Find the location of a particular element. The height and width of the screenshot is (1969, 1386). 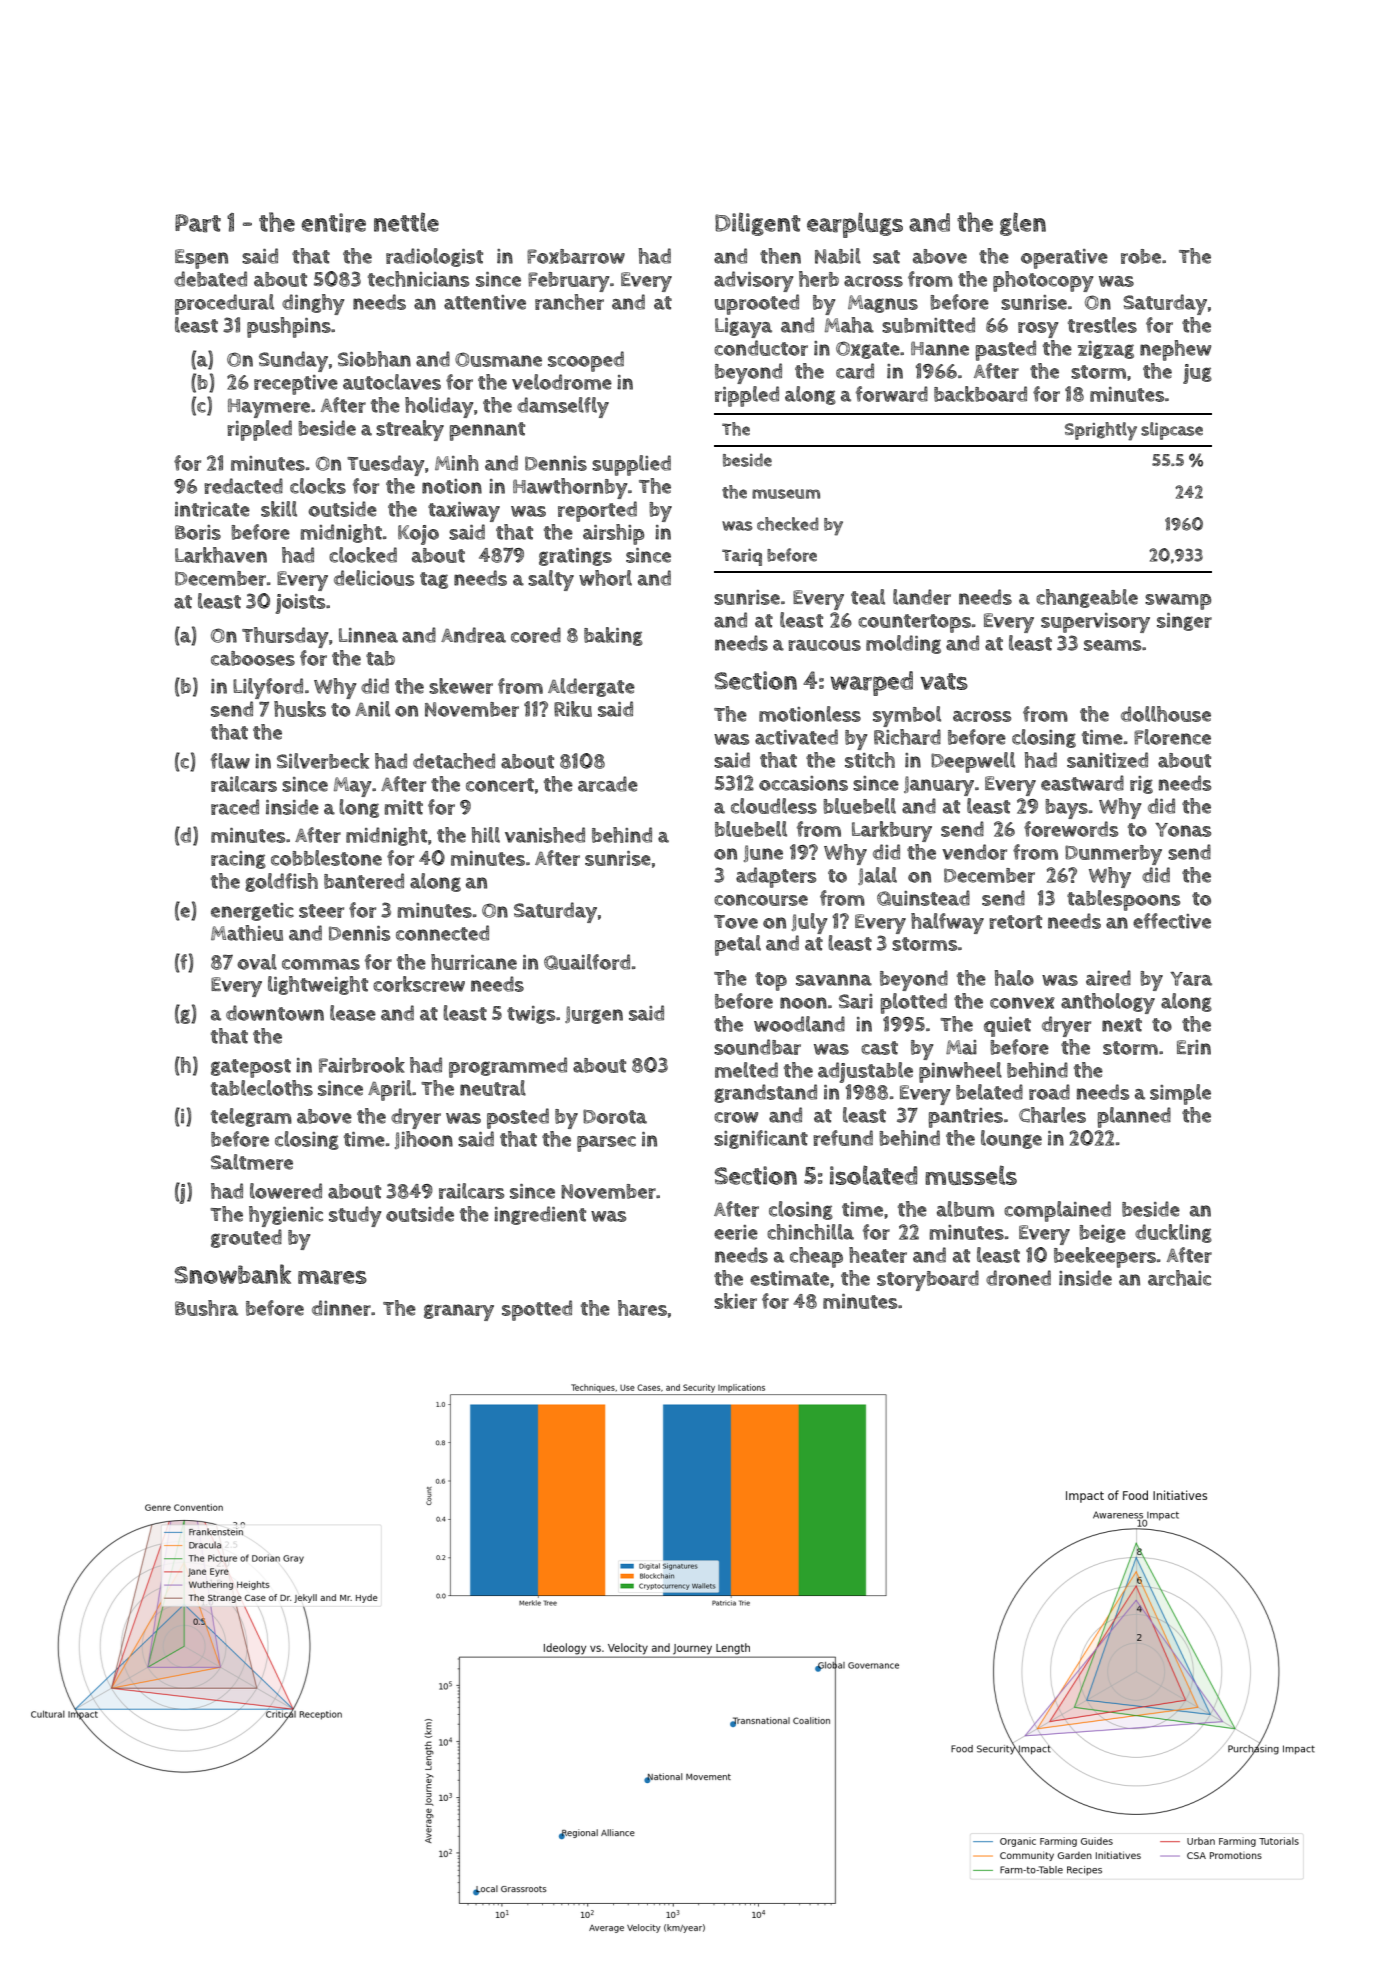

granary is located at coordinates (459, 1312).
